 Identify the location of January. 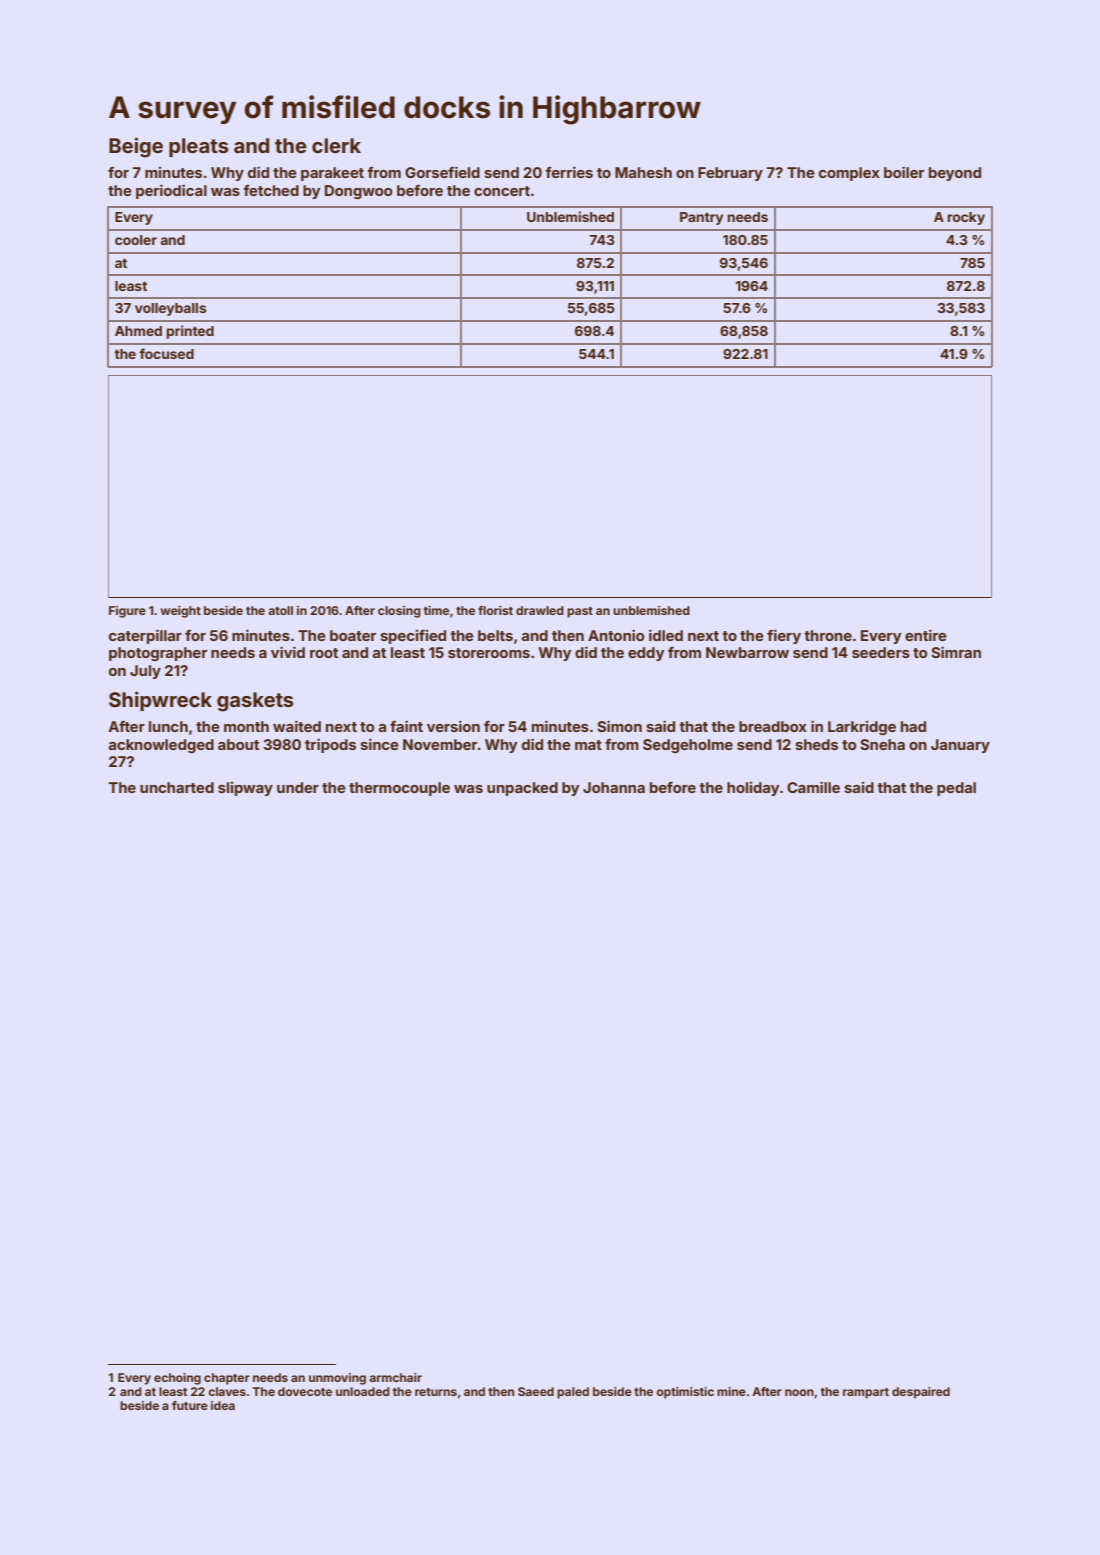
(960, 746).
